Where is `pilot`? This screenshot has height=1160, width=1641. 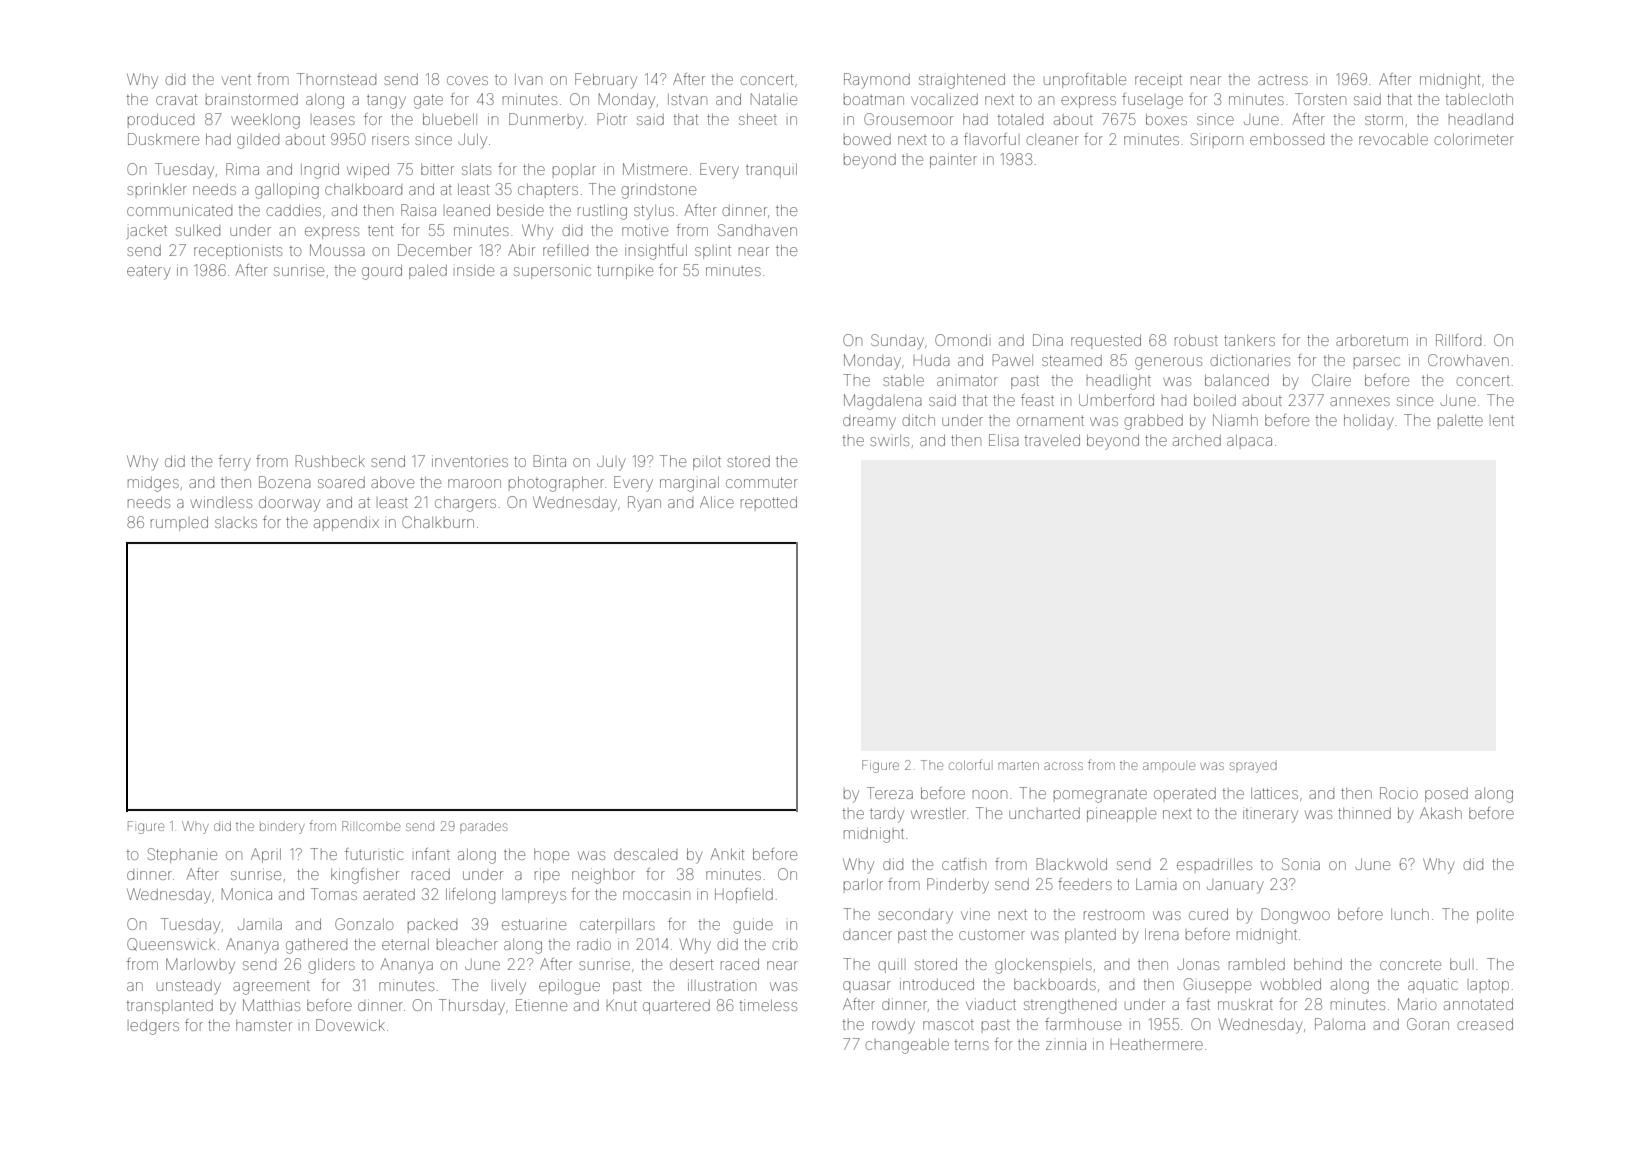 pilot is located at coordinates (707, 463).
